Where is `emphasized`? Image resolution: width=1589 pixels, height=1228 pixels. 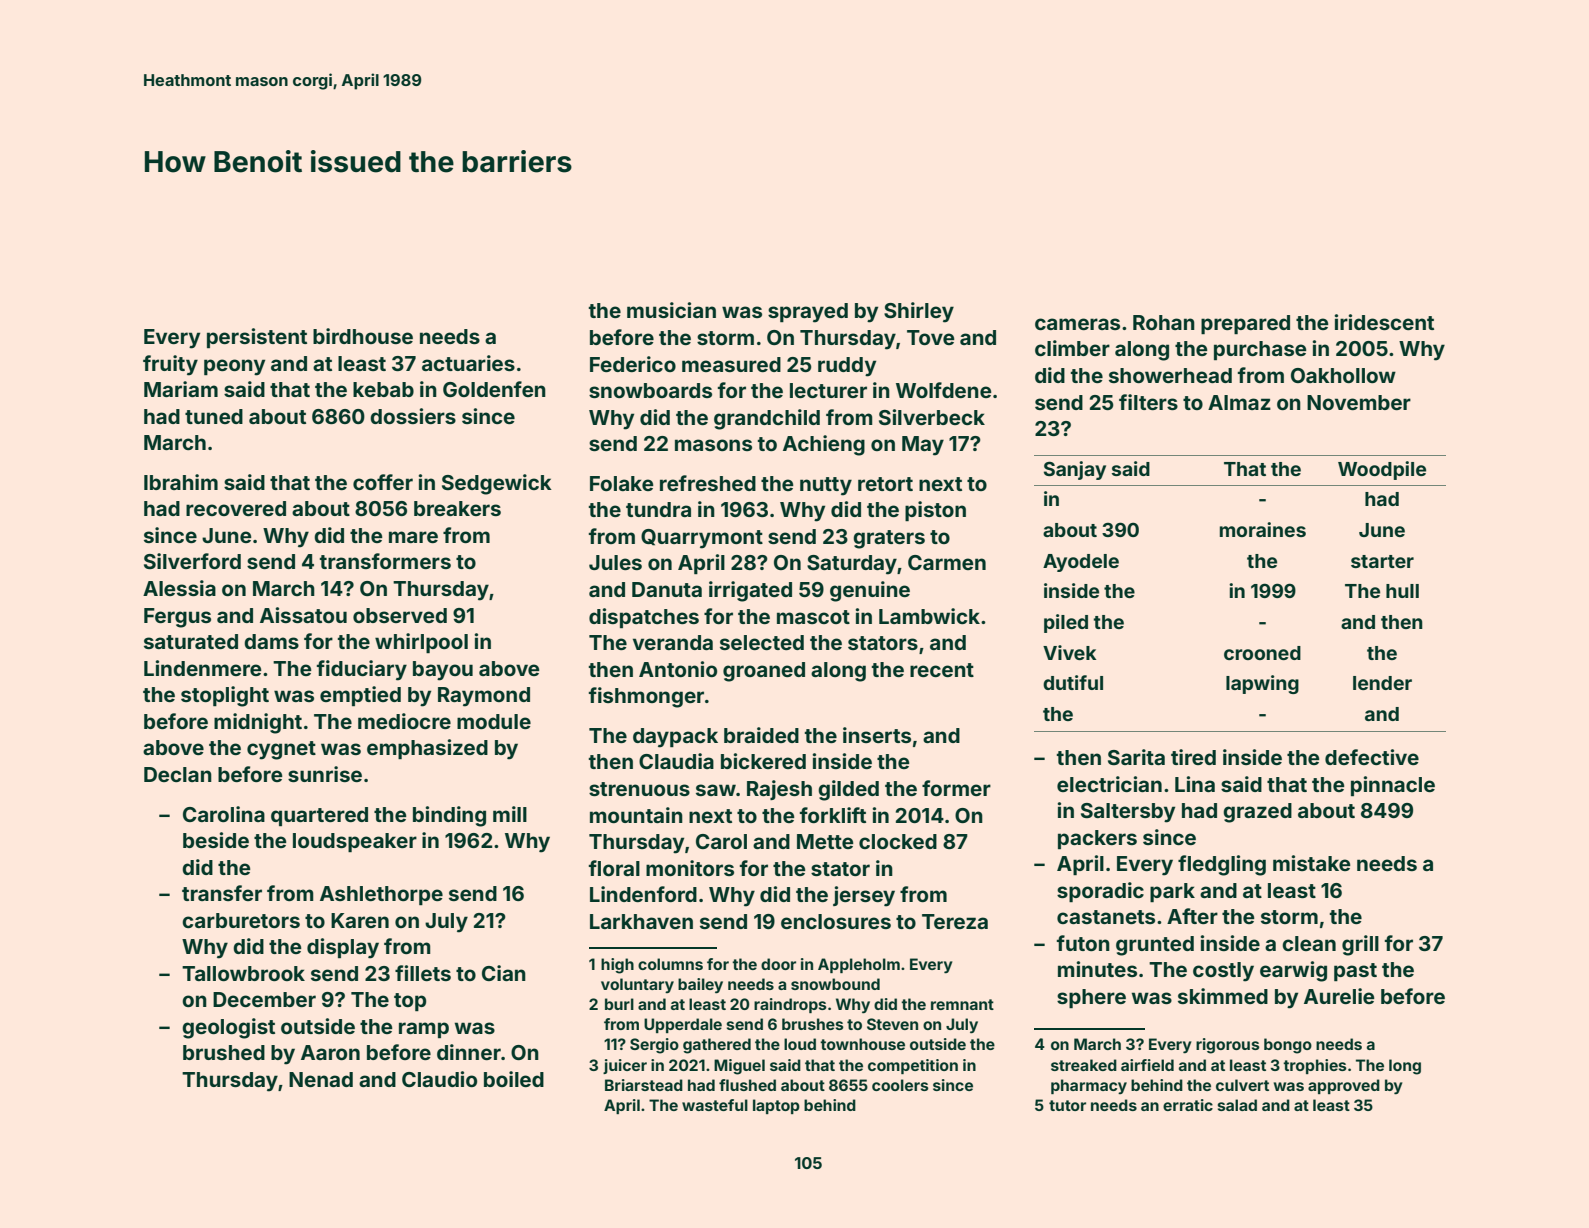
emphasized is located at coordinates (427, 749).
